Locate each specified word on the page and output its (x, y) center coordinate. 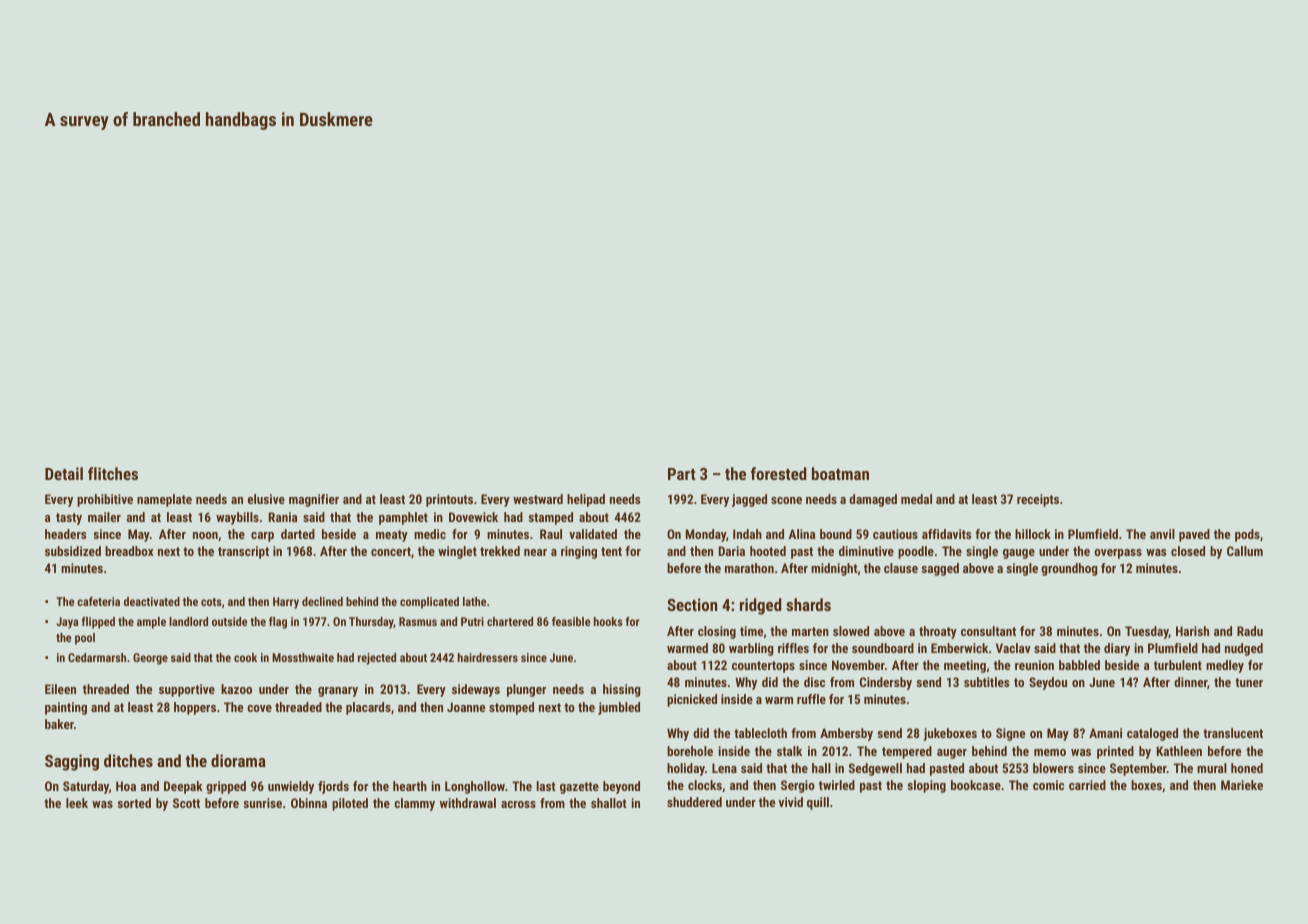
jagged (749, 500)
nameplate (164, 500)
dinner (1190, 682)
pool (85, 639)
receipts (1038, 500)
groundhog (1069, 569)
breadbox (129, 551)
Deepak (183, 787)
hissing (621, 690)
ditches (128, 760)
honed (1247, 768)
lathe (474, 601)
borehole (690, 751)
